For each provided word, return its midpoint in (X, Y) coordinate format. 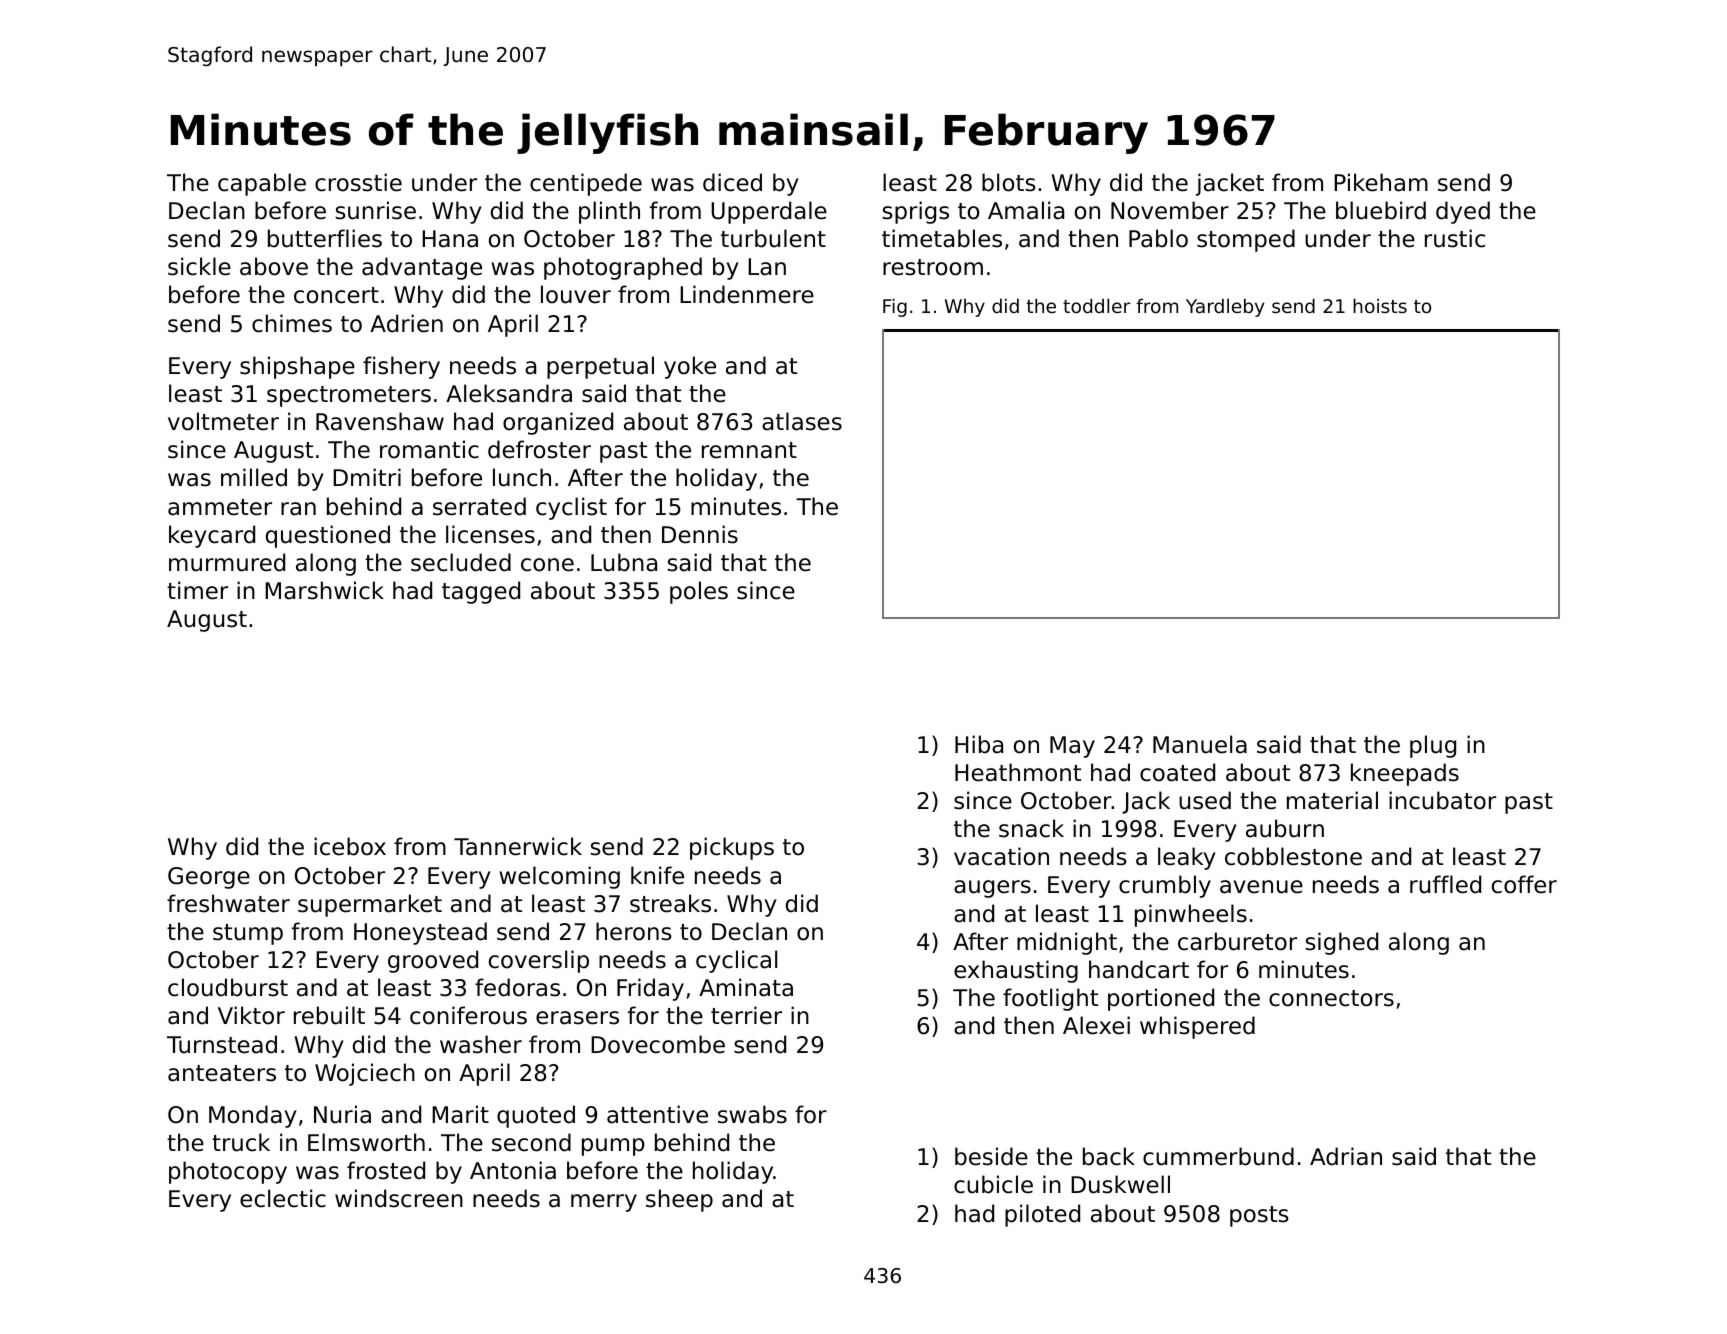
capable (262, 184)
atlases (802, 421)
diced (732, 182)
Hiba (979, 744)
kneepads (1405, 774)
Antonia (513, 1170)
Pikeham (1381, 182)
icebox (350, 846)
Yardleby (1225, 307)
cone (547, 565)
